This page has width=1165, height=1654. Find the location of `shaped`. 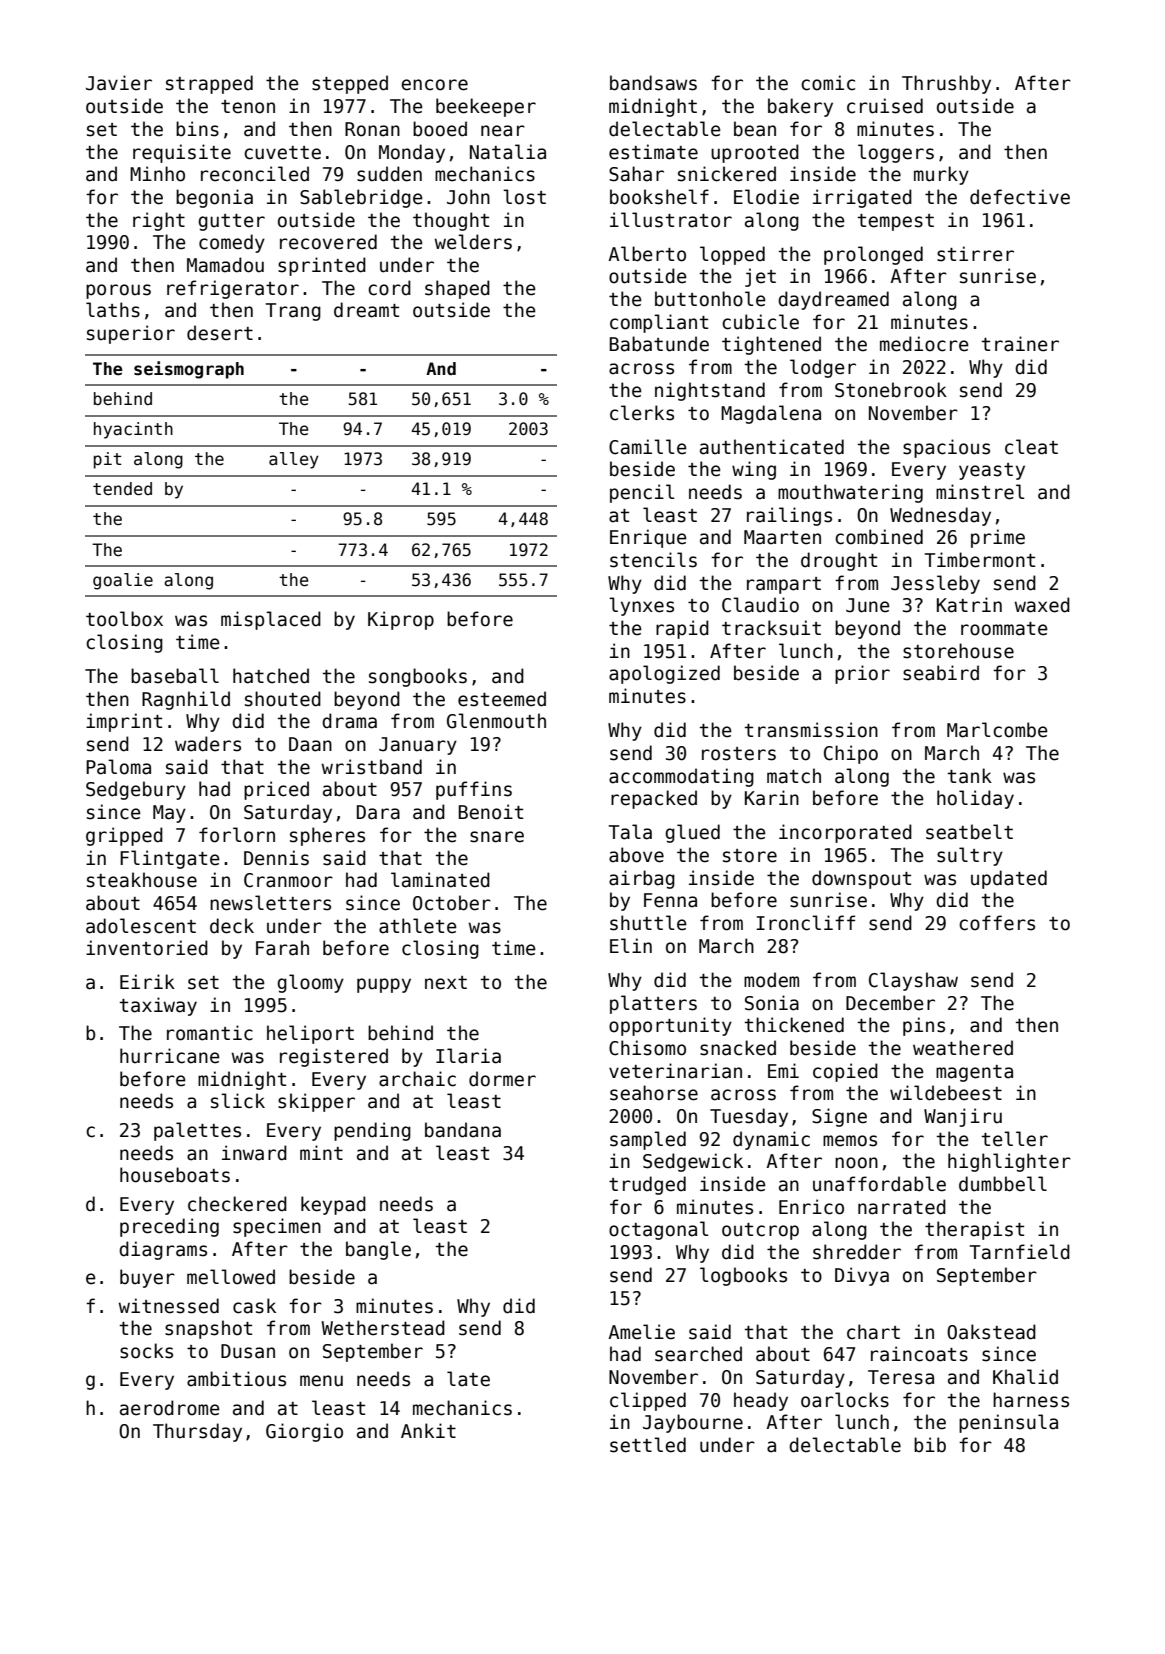

shaped is located at coordinates (457, 289).
